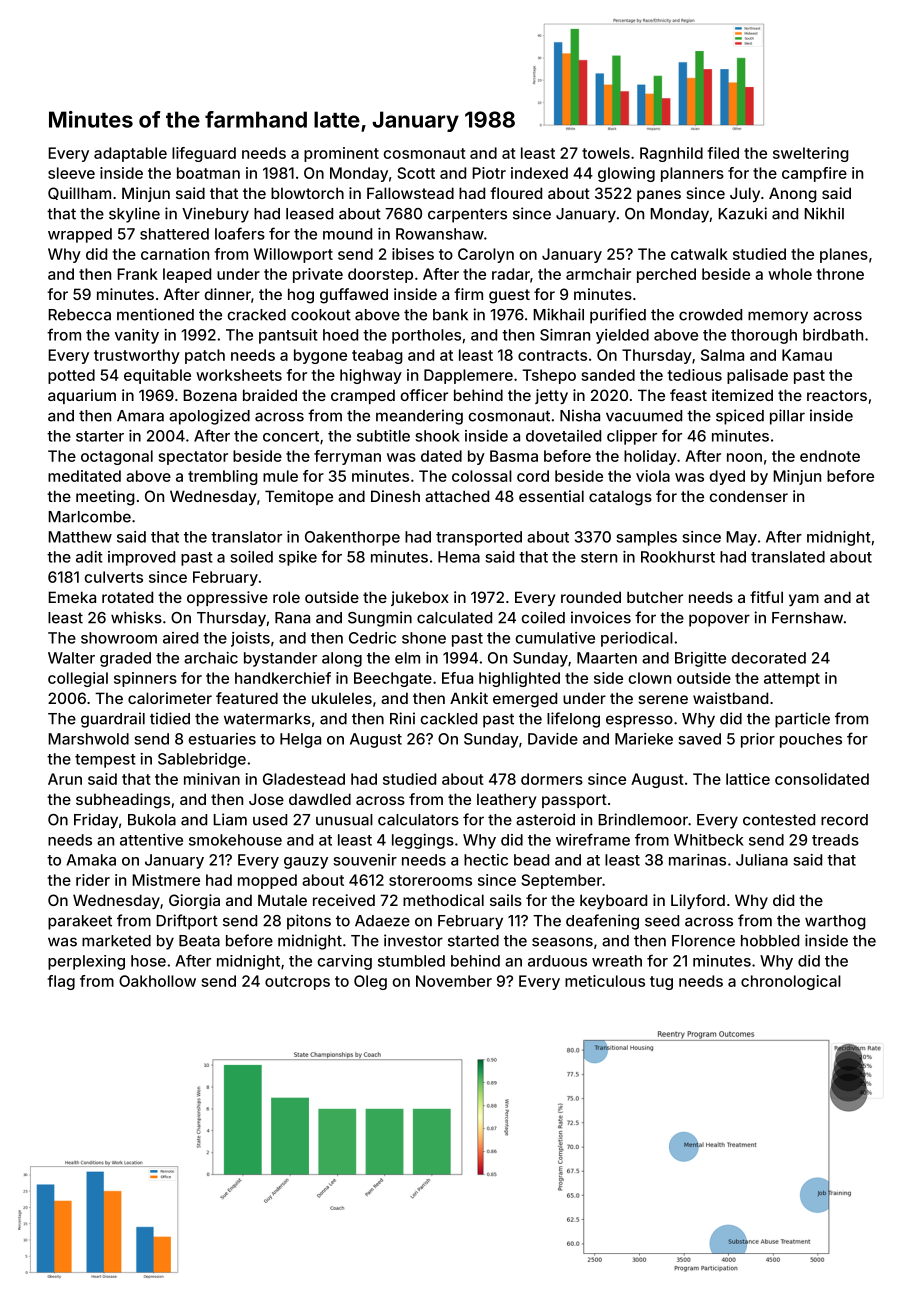 Image resolution: width=924 pixels, height=1308 pixels. Describe the element at coordinates (620, 498) in the screenshot. I see `catalogs` at that location.
